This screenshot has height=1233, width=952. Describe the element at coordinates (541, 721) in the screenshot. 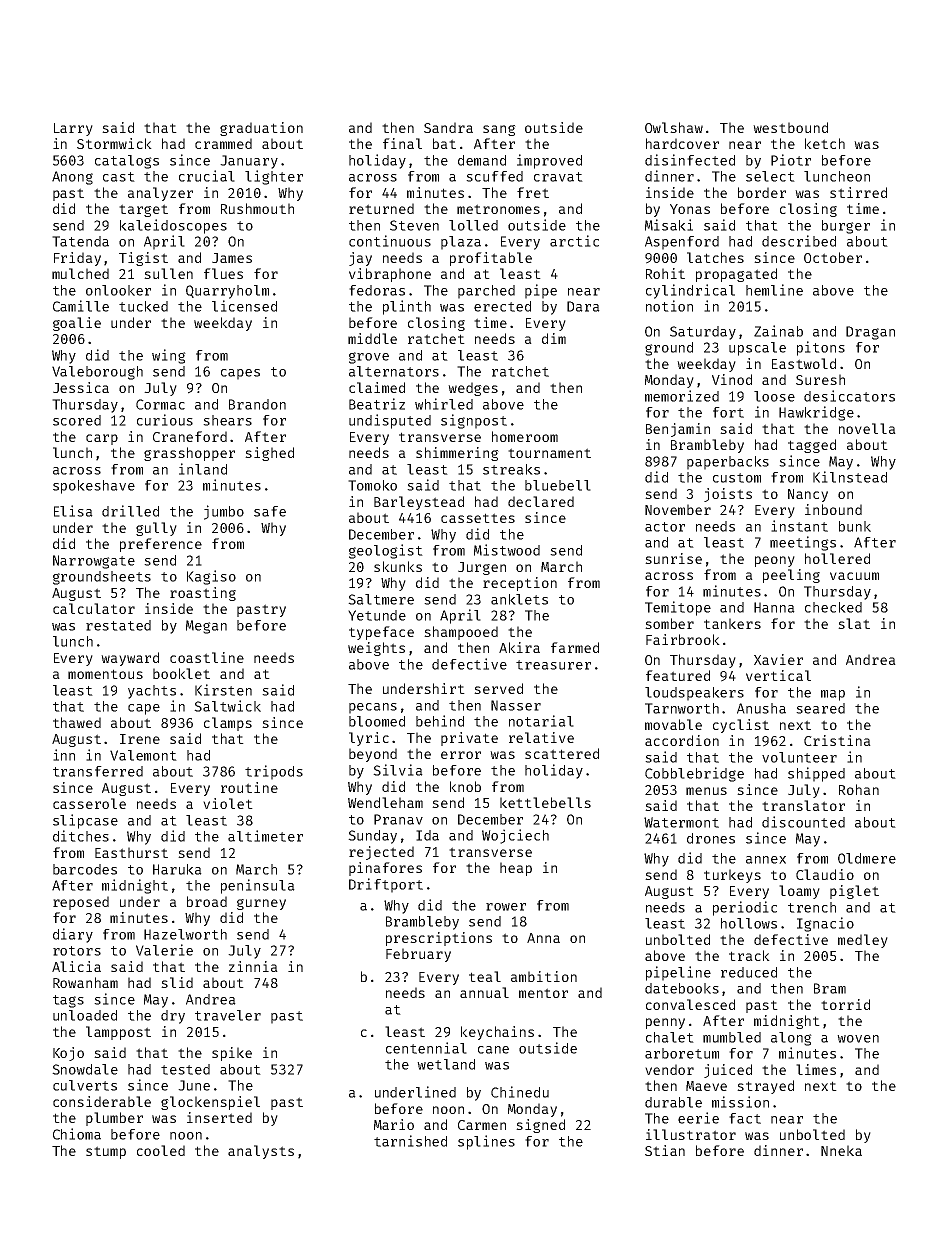

I see `notarial` at that location.
